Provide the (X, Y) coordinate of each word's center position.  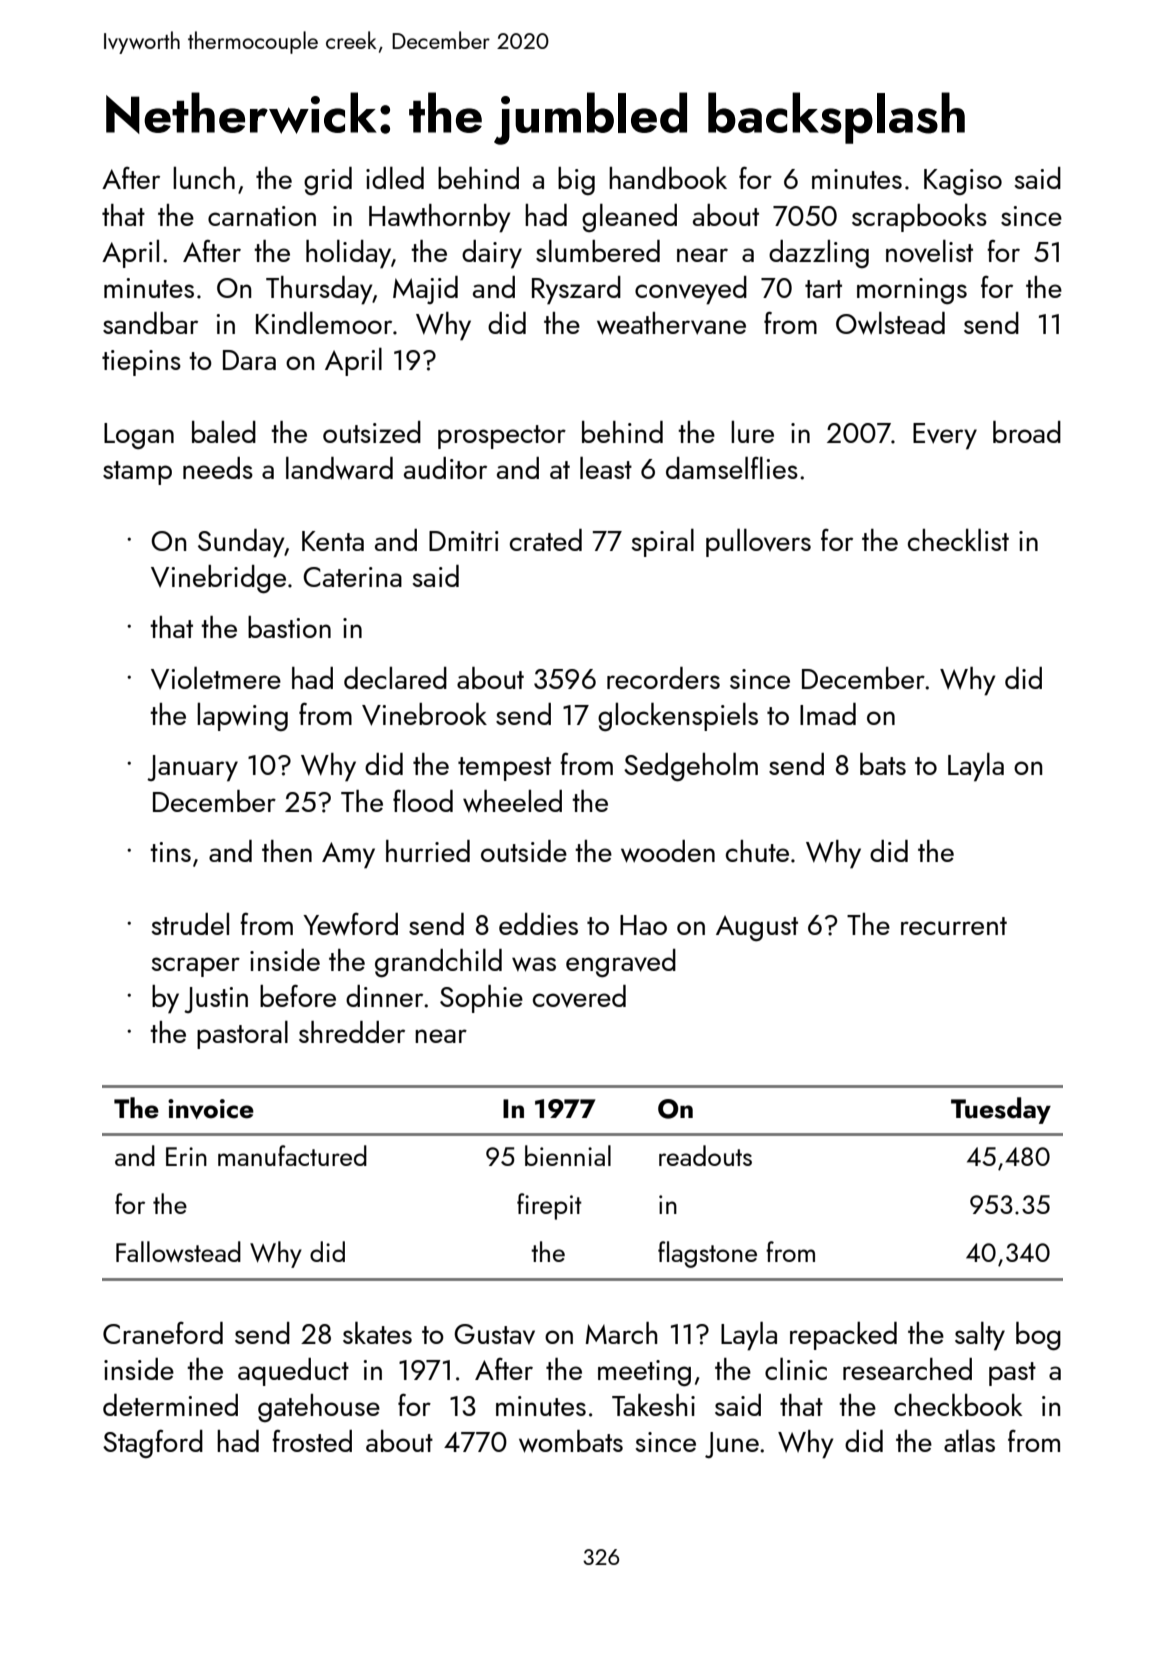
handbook (668, 178)
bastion (289, 627)
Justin (216, 1000)
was (534, 964)
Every (945, 436)
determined (170, 1405)
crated (546, 540)
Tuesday (1001, 1110)
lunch (204, 178)
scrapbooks (919, 218)
